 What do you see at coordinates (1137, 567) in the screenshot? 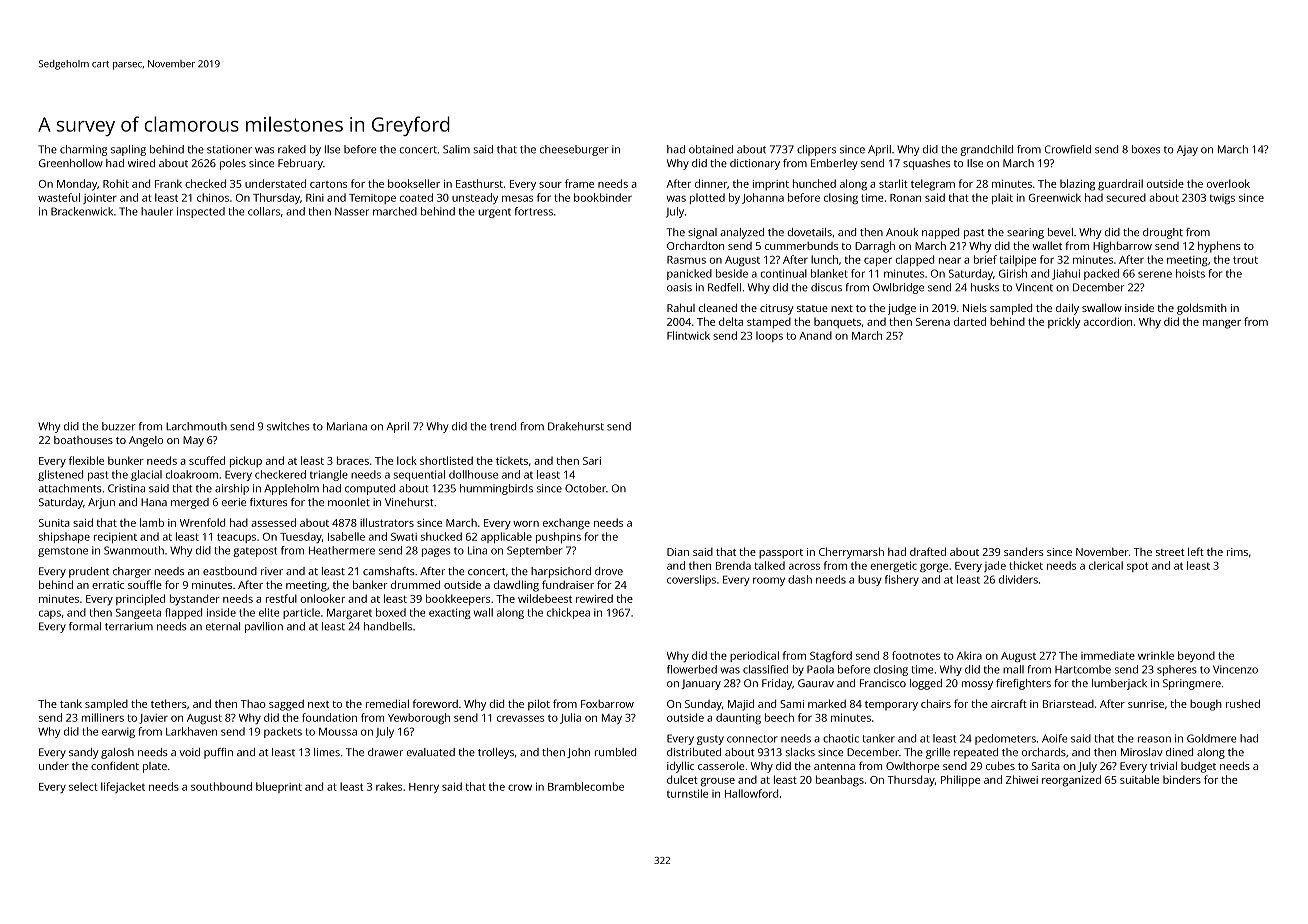
I see `spot` at bounding box center [1137, 567].
